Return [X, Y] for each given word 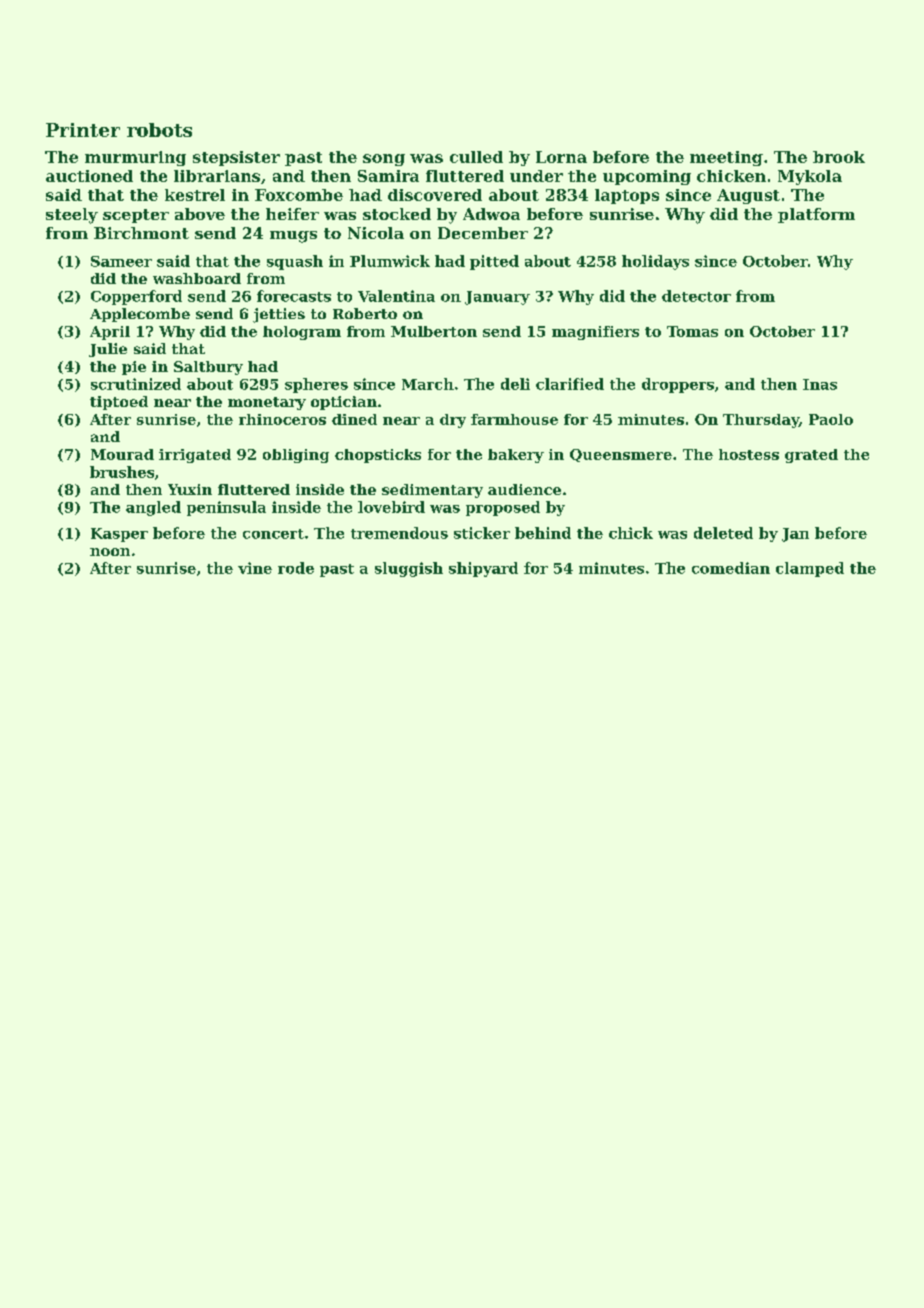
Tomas [692, 331]
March [428, 384]
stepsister [236, 158]
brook [839, 157]
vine [255, 568]
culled [476, 157]
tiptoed [119, 403]
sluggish [409, 569]
